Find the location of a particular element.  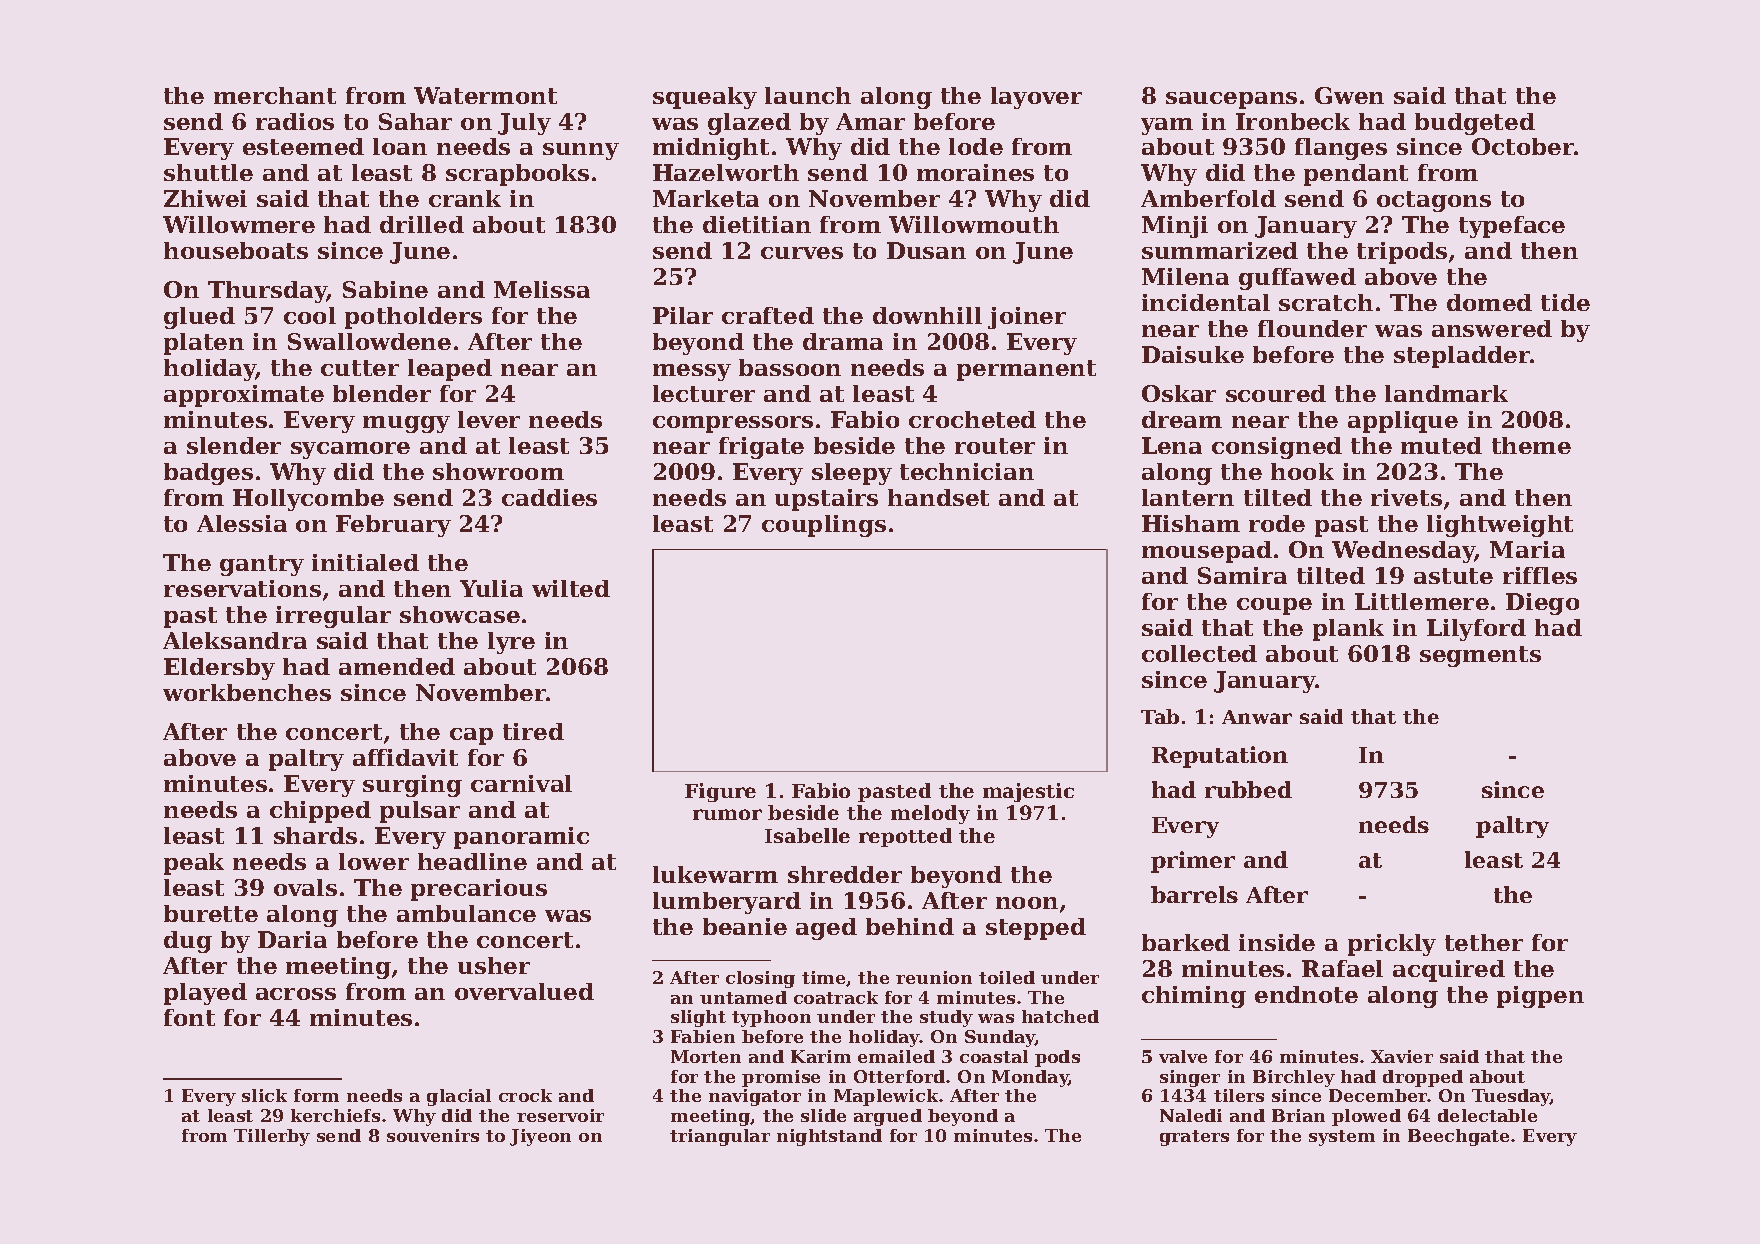

Tillerby is located at coordinates (272, 1137).
